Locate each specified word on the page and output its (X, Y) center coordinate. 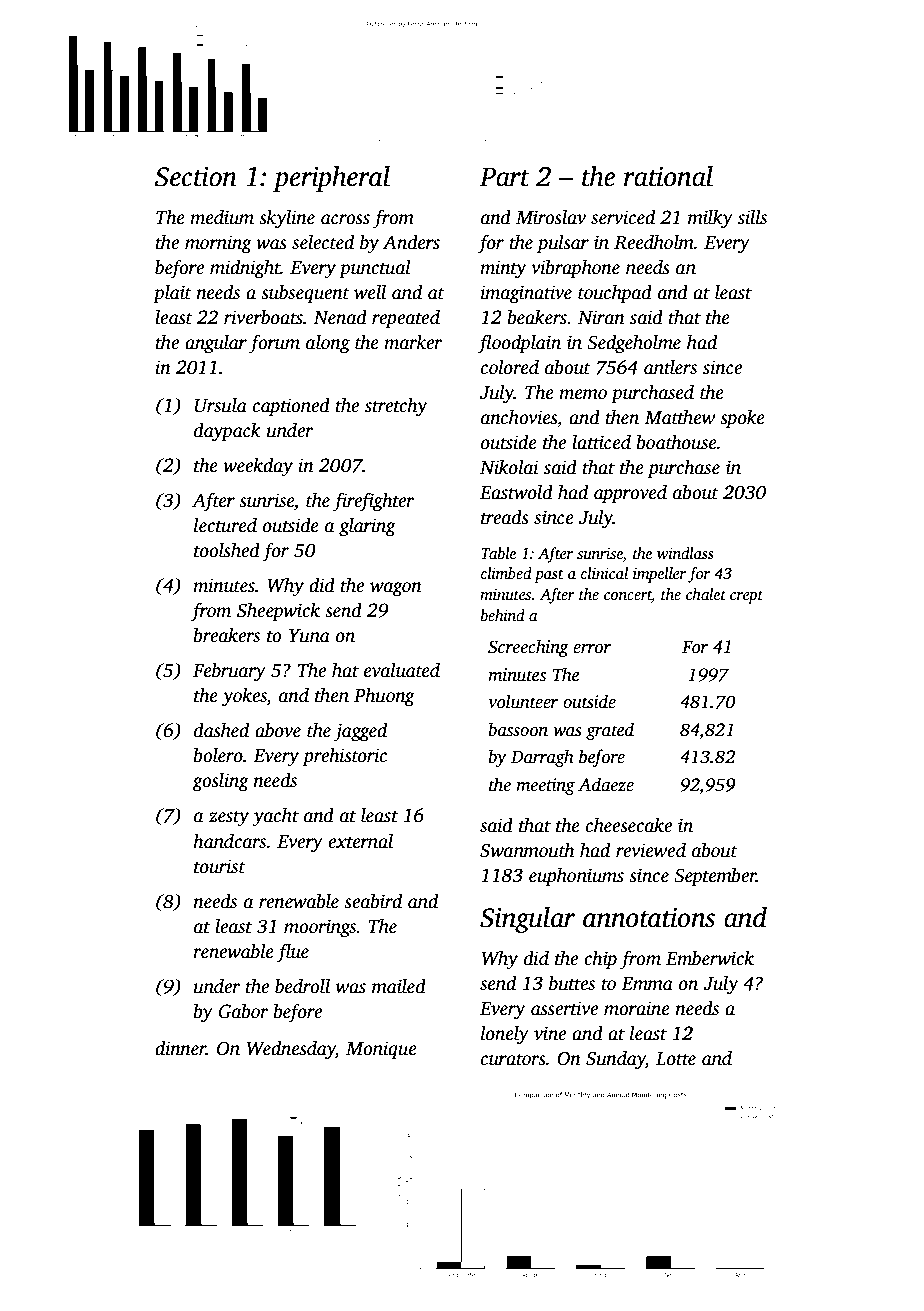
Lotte (676, 1059)
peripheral (331, 178)
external (360, 841)
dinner (180, 1048)
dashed (221, 730)
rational (668, 176)
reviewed (651, 850)
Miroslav (551, 217)
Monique (381, 1050)
